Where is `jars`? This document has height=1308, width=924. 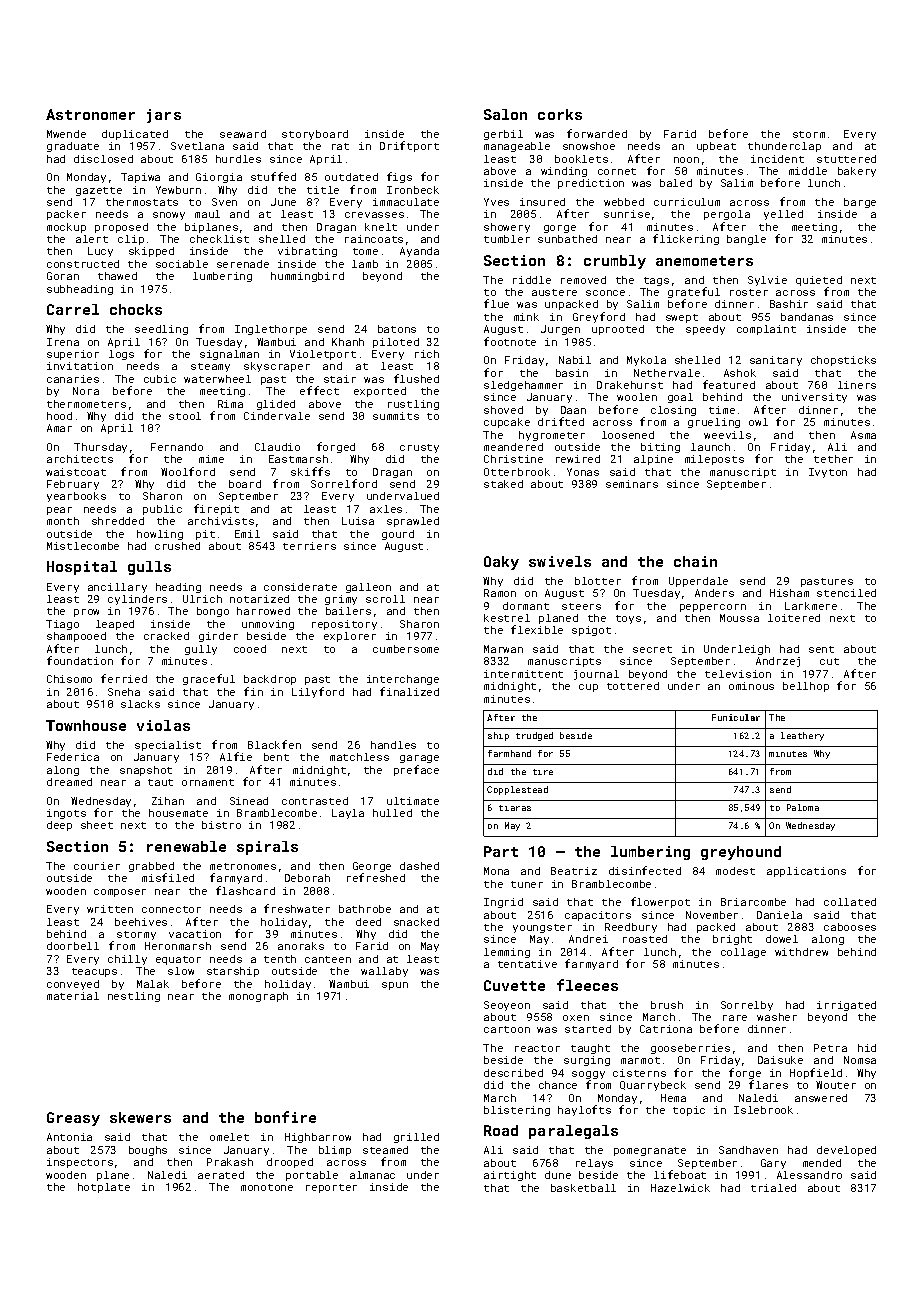 jars is located at coordinates (164, 116).
